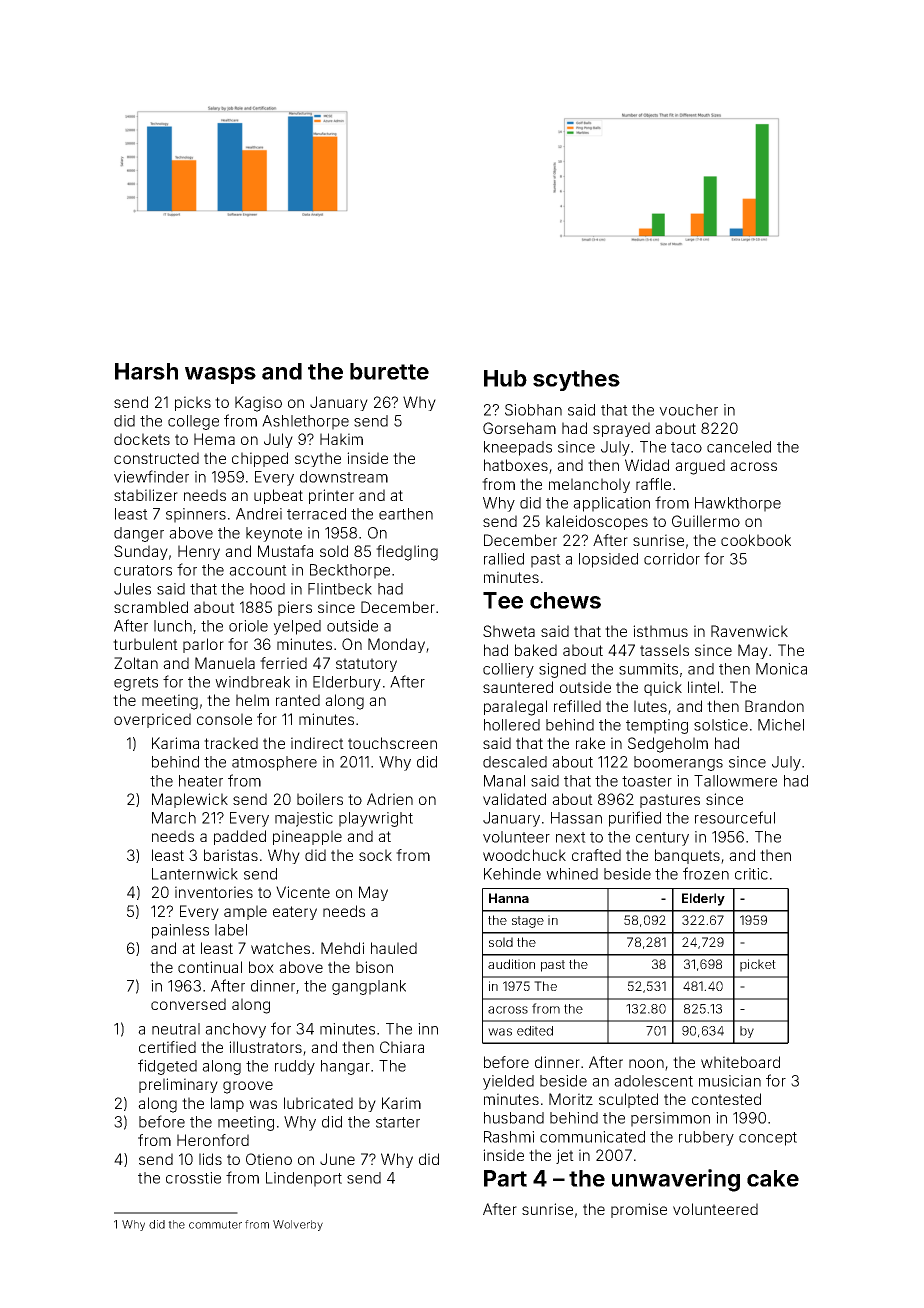 The image size is (924, 1308). I want to click on Part, so click(505, 1178).
